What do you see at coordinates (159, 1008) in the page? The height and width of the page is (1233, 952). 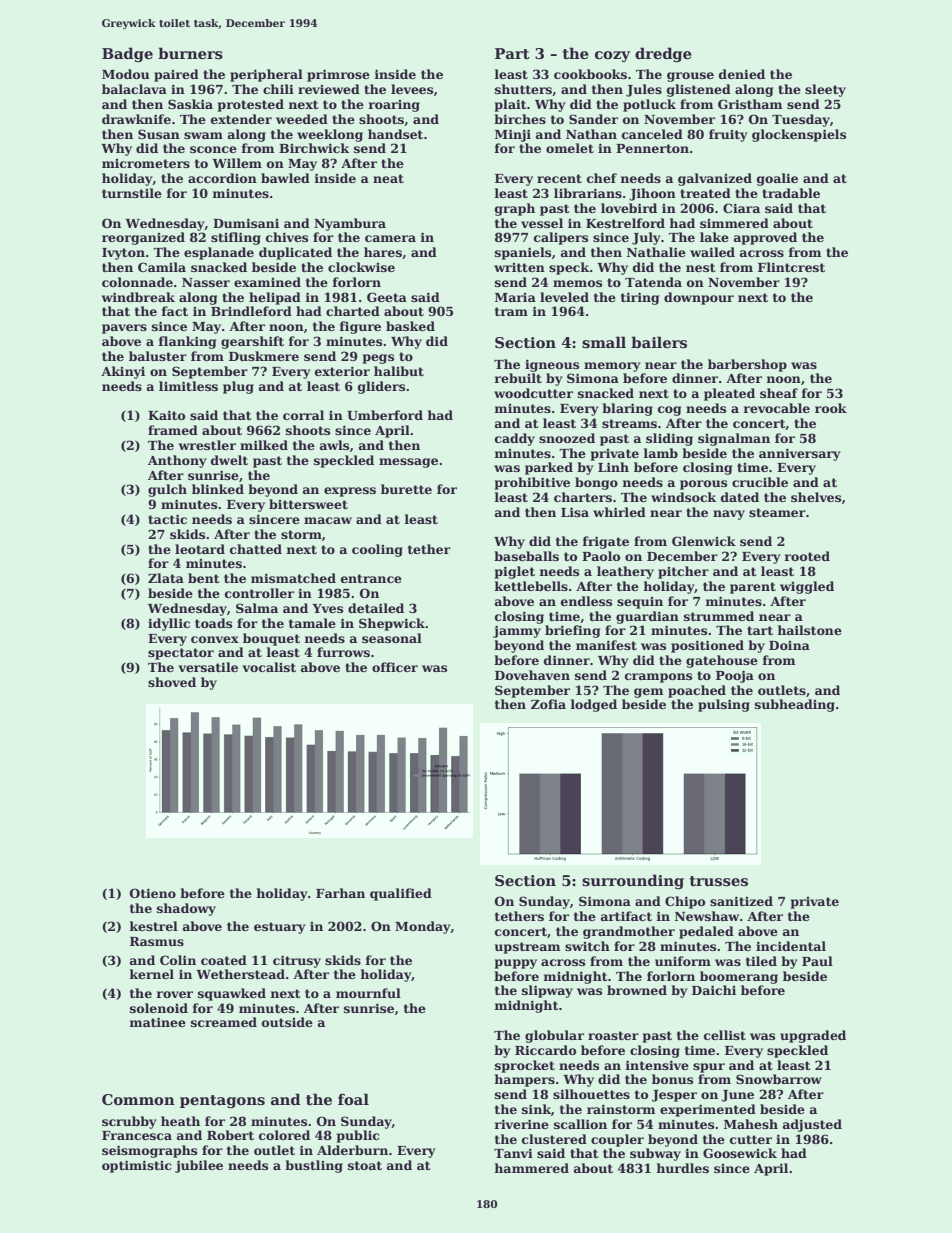 I see `solenoid` at bounding box center [159, 1008].
